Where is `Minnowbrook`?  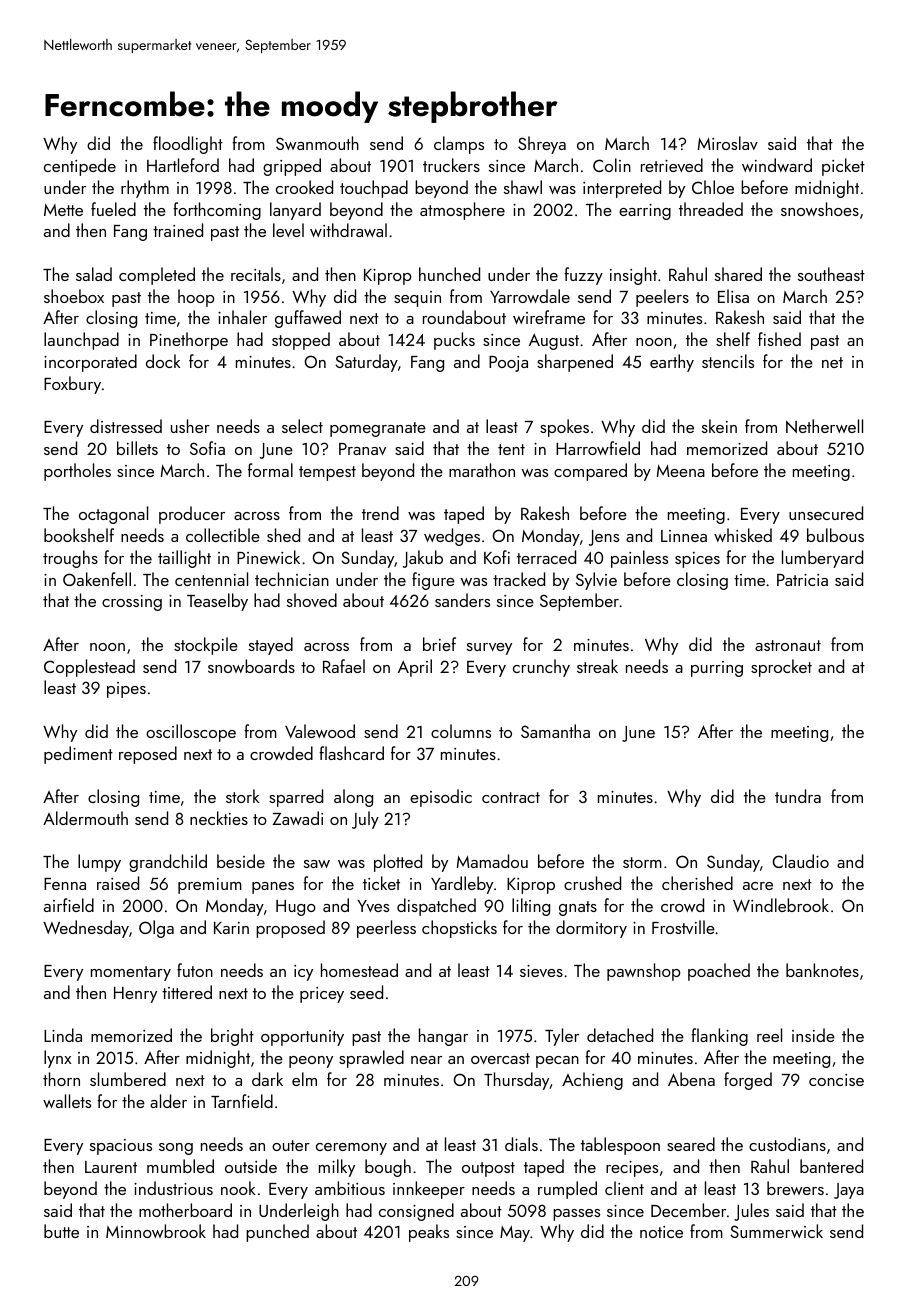 Minnowbrook is located at coordinates (156, 1231).
